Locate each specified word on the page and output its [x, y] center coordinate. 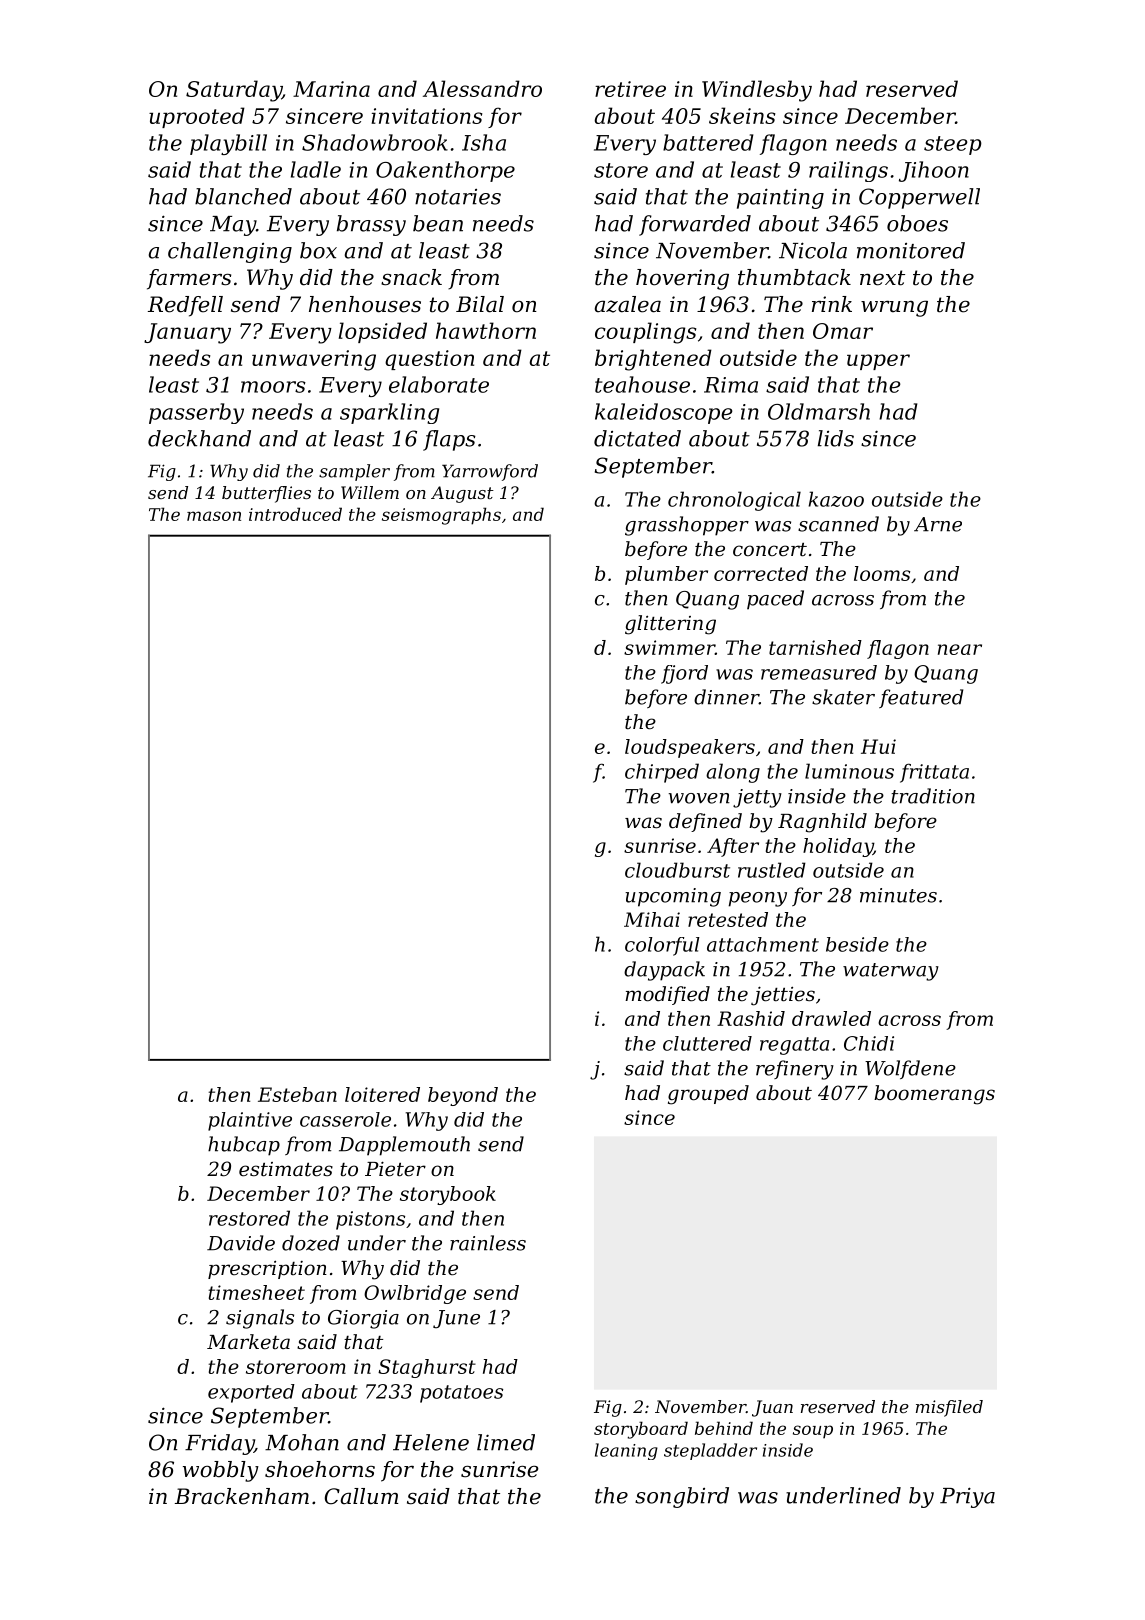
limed [506, 1442]
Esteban [297, 1094]
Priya [967, 1497]
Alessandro [482, 88]
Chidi [869, 1043]
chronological [734, 501]
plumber [666, 575]
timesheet [257, 1292]
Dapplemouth [404, 1146]
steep [953, 145]
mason [214, 516]
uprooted [197, 117]
